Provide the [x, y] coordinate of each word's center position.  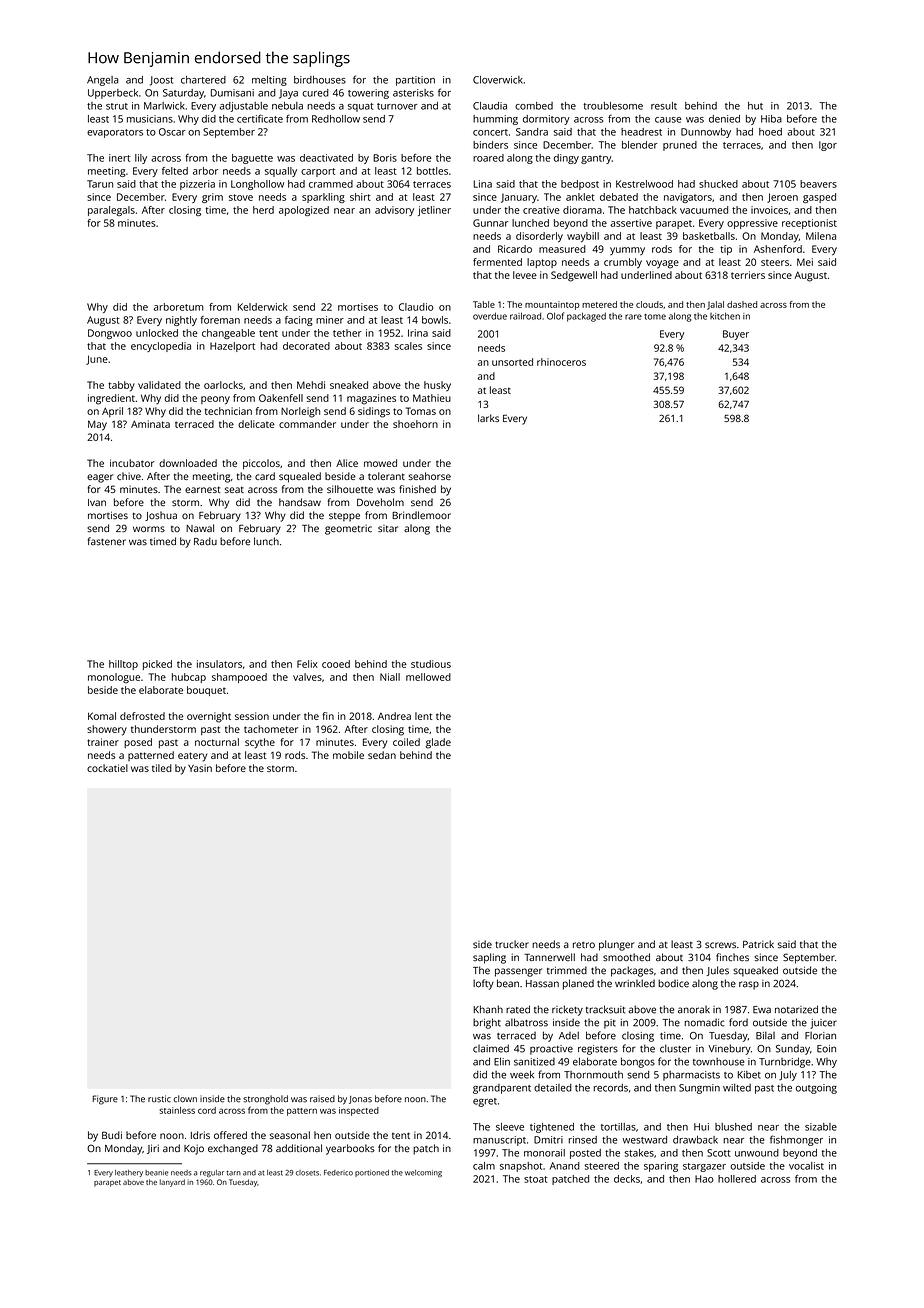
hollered [737, 1179]
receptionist [809, 224]
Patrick [758, 944]
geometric [348, 530]
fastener [106, 541]
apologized [304, 211]
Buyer [736, 335]
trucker [512, 944]
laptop [542, 263]
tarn [233, 1173]
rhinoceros [561, 362]
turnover [397, 106]
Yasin [200, 768]
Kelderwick [263, 307]
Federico [338, 1173]
